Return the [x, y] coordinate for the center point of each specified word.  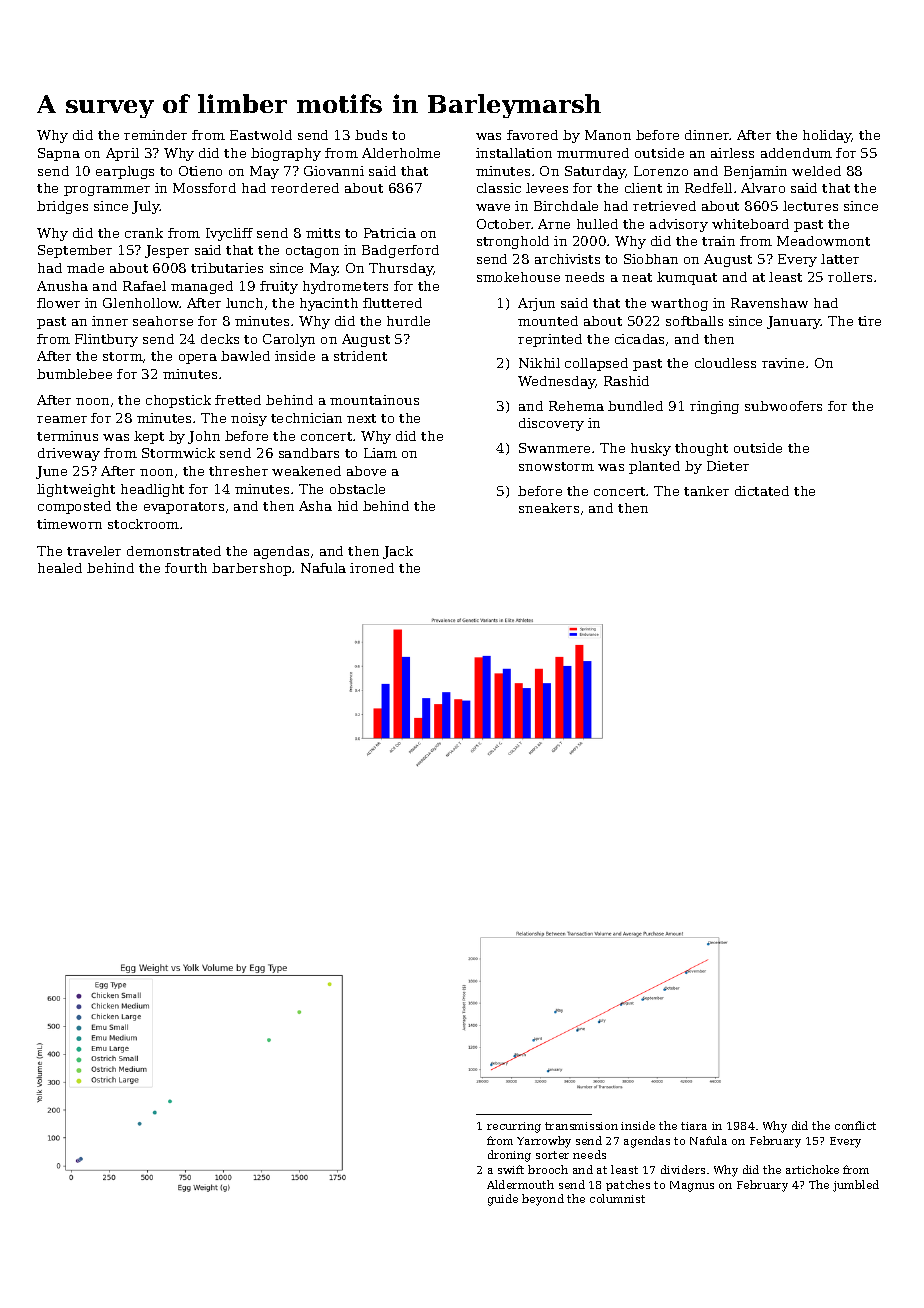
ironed [372, 568]
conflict [855, 1125]
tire [869, 321]
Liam [380, 453]
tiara [694, 1126]
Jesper [167, 251]
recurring [514, 1127]
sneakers [549, 508]
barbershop [251, 569]
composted [74, 507]
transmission [581, 1126]
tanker [706, 491]
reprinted [550, 340]
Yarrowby [544, 1142]
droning [509, 1156]
